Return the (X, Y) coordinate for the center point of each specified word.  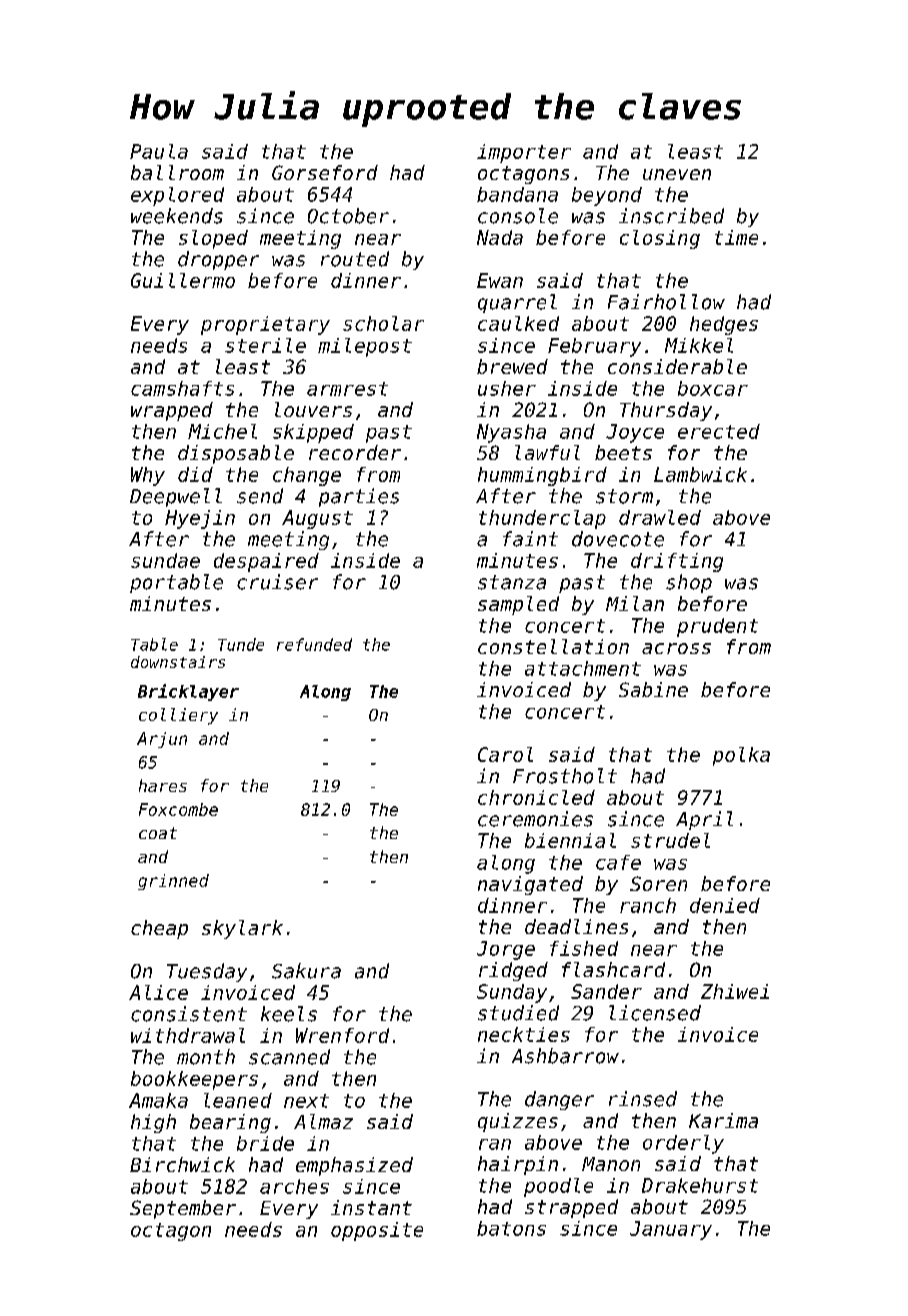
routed (355, 259)
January (671, 1230)
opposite (377, 1231)
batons (511, 1228)
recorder (355, 452)
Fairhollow (666, 302)
